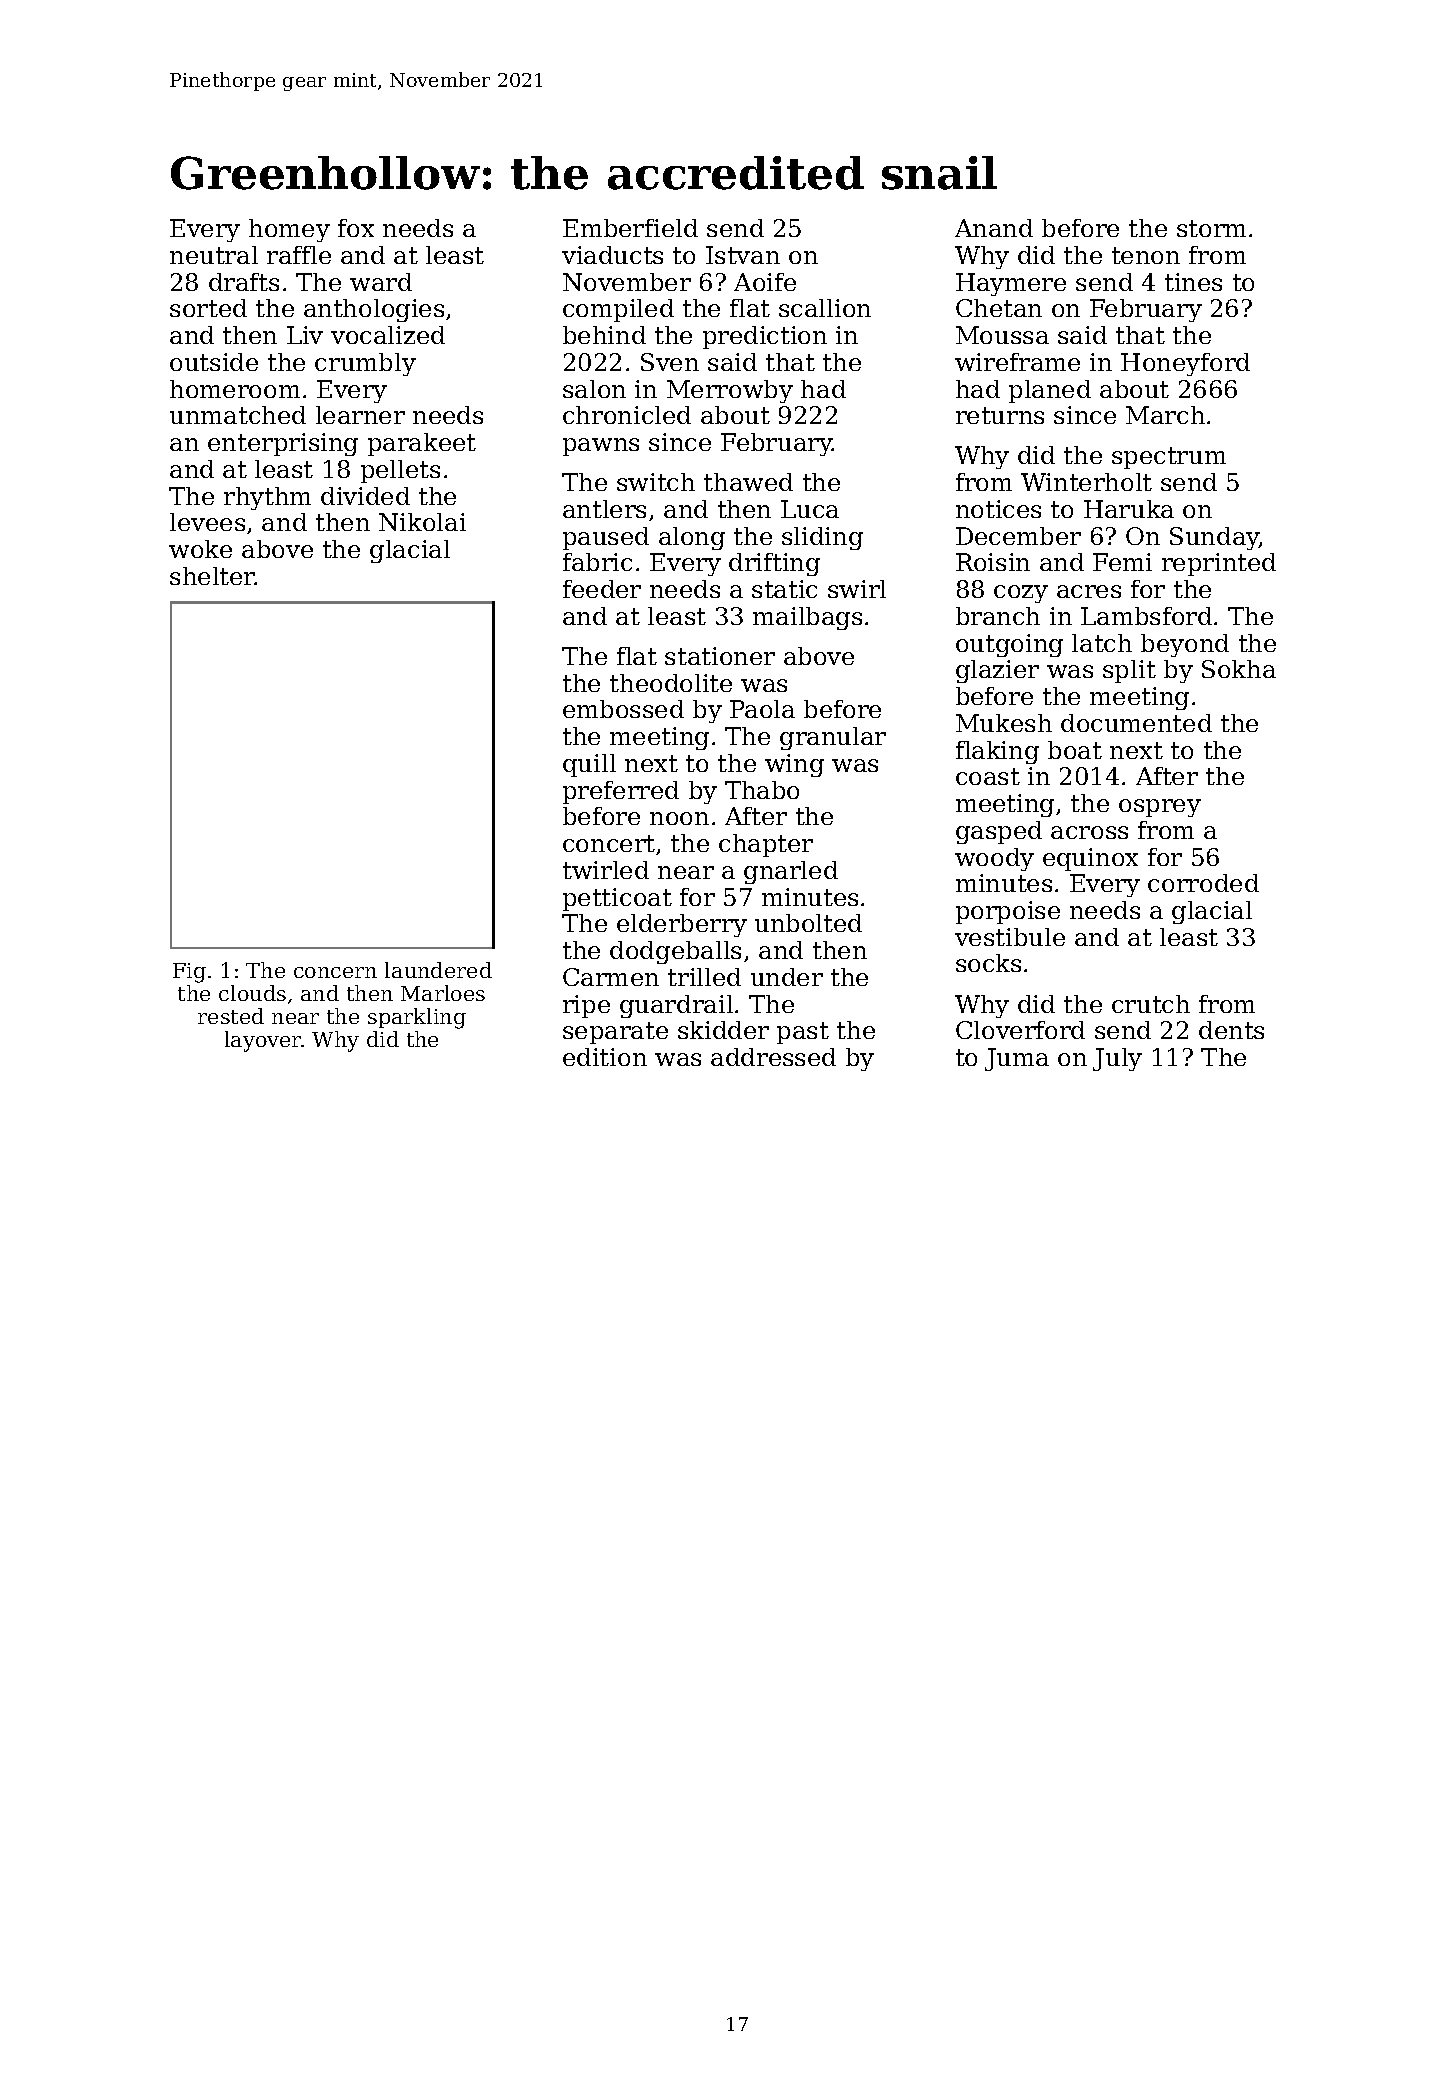 The height and width of the document is (2100, 1450). What do you see at coordinates (605, 1057) in the document?
I see `edition` at bounding box center [605, 1057].
